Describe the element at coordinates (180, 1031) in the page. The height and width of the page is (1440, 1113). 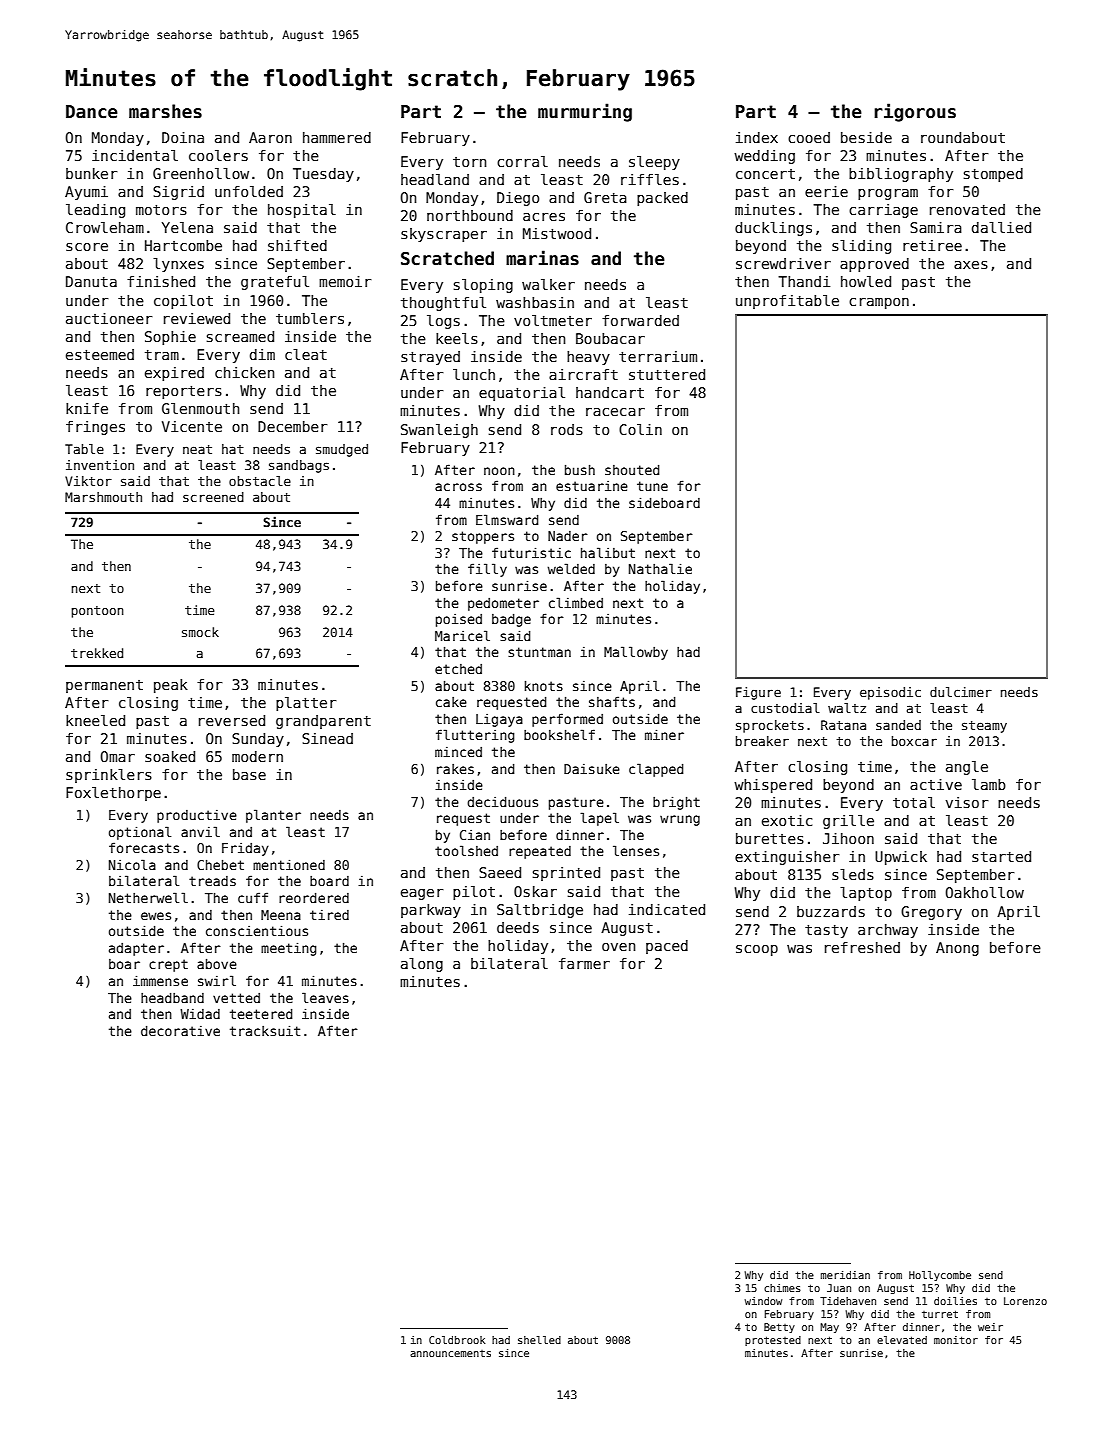
I see `decorative` at that location.
